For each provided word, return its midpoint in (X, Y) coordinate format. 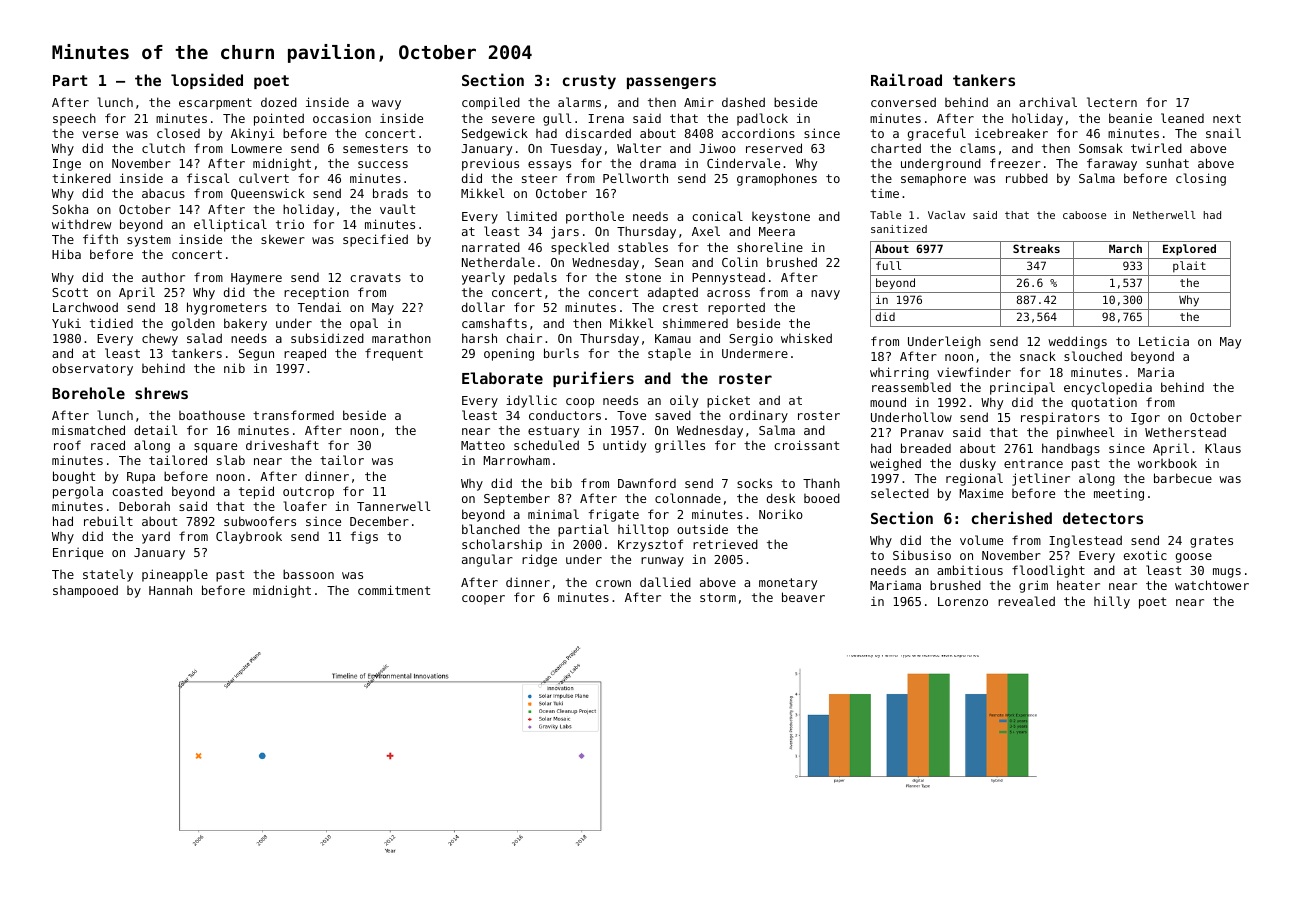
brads (390, 193)
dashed (743, 102)
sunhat (1167, 163)
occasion (342, 118)
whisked (806, 338)
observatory (92, 370)
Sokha (70, 209)
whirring (899, 373)
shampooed (85, 591)
